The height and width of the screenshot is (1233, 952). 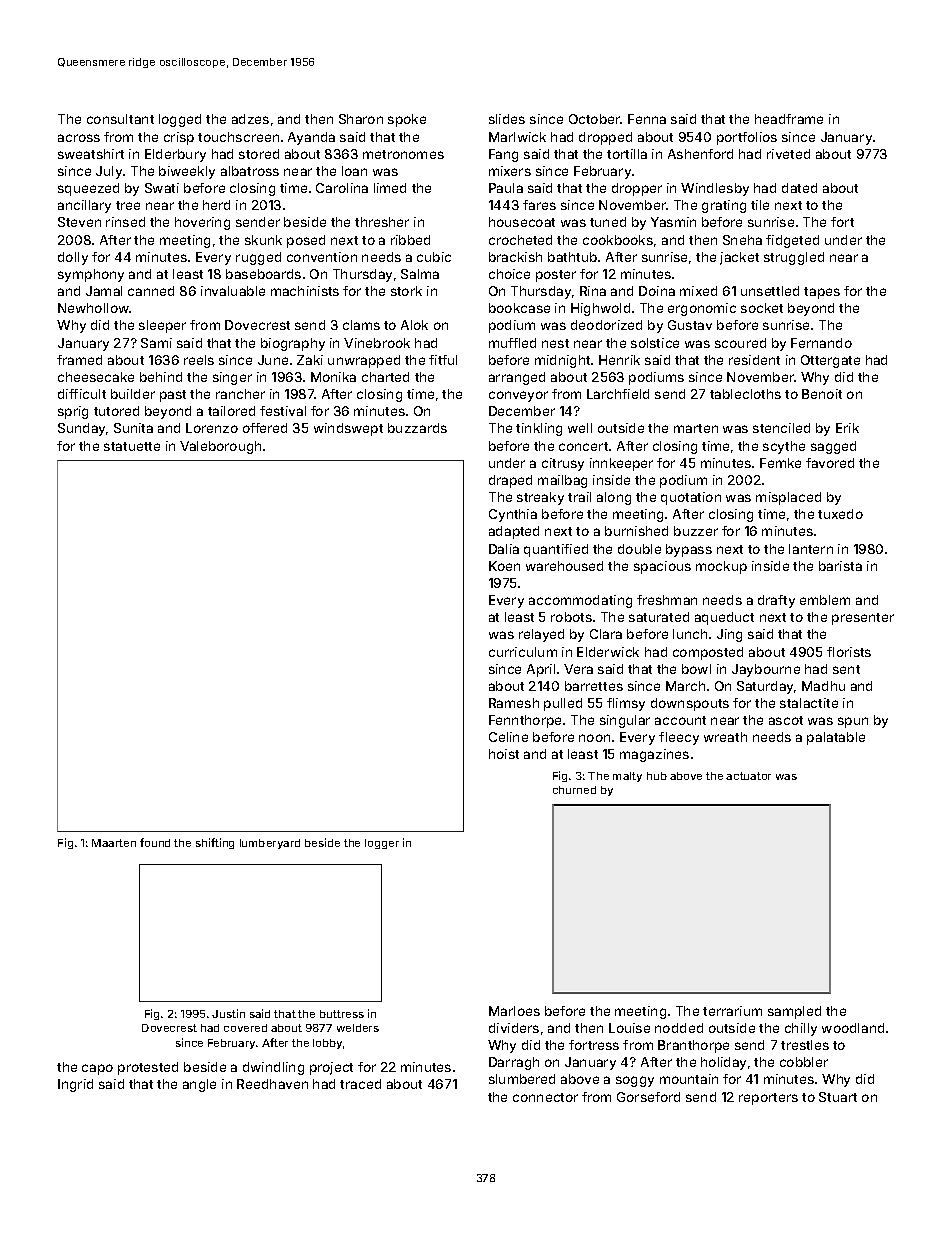 What do you see at coordinates (109, 172) in the screenshot?
I see `July` at bounding box center [109, 172].
